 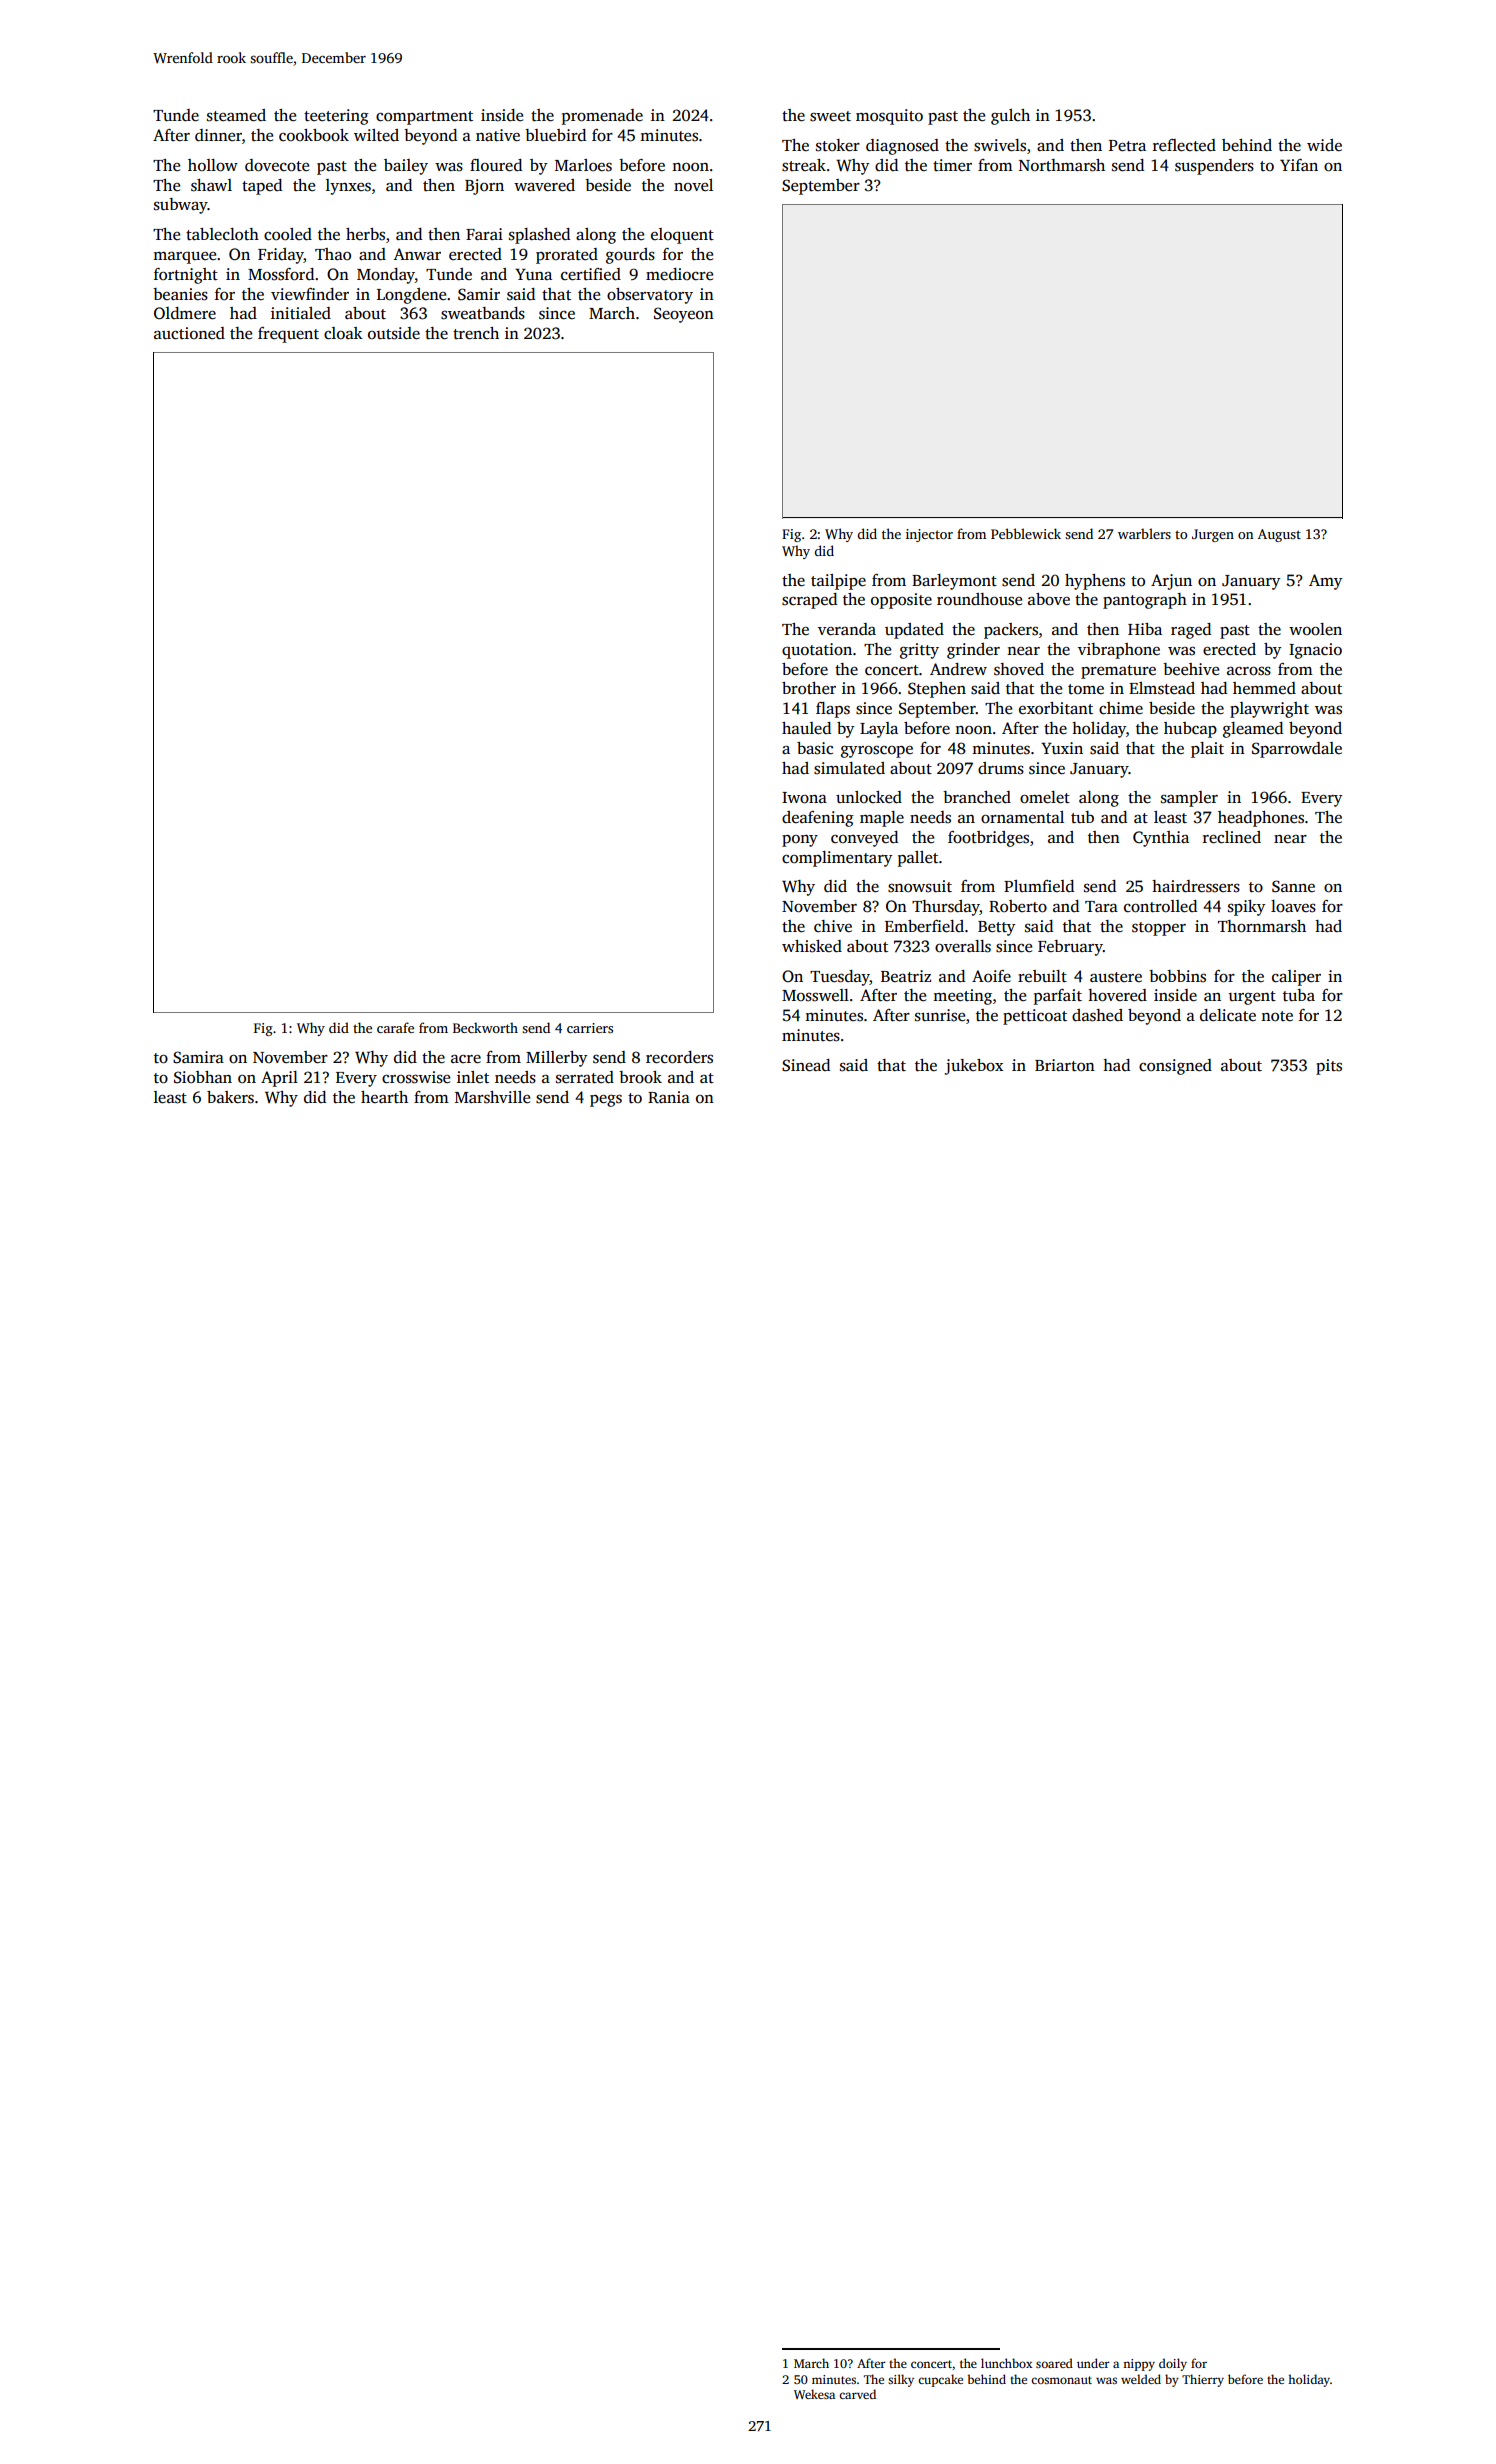 I want to click on hairdressers, so click(x=1196, y=886).
